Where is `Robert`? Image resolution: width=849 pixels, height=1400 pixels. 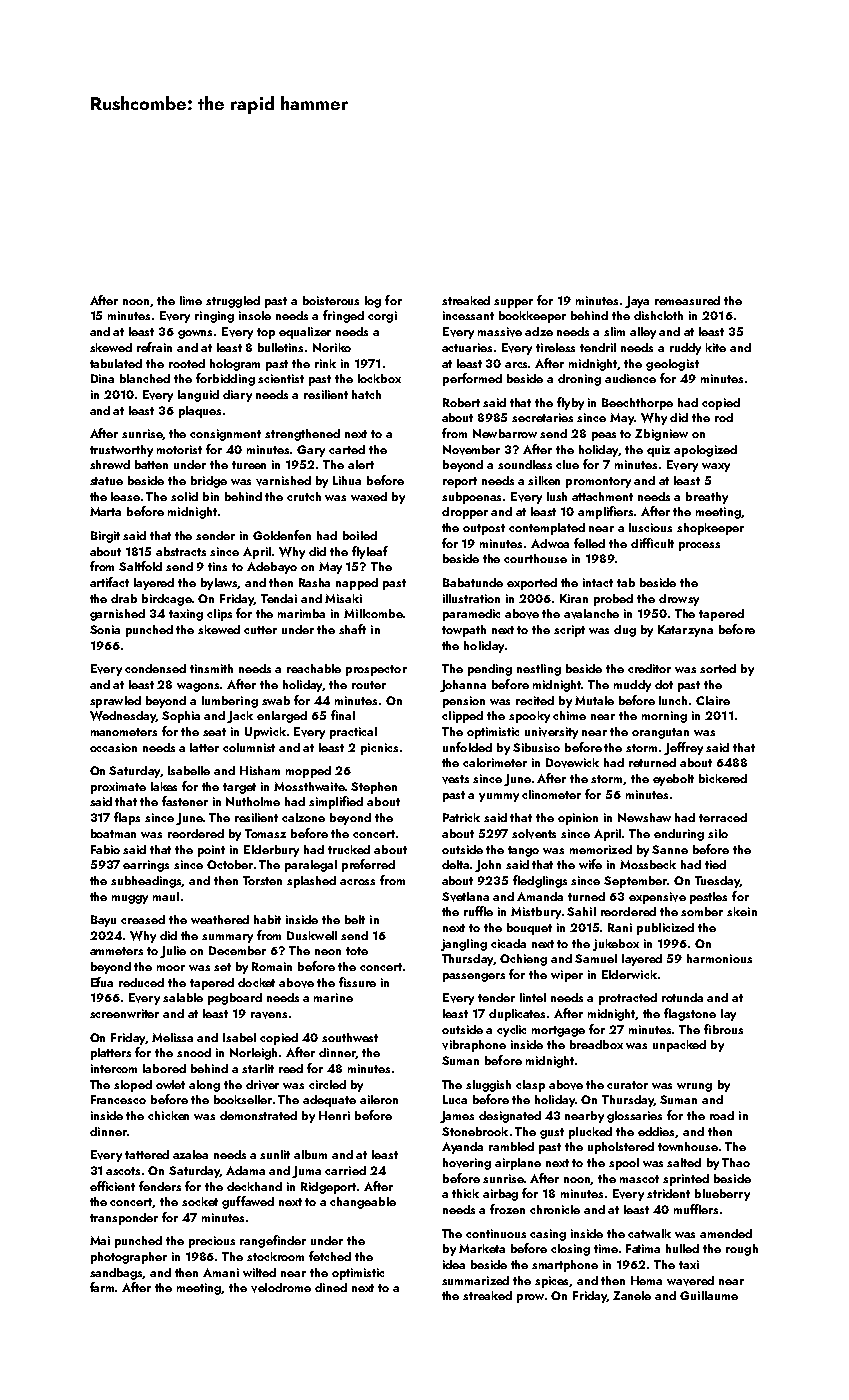
Robert is located at coordinates (461, 402).
